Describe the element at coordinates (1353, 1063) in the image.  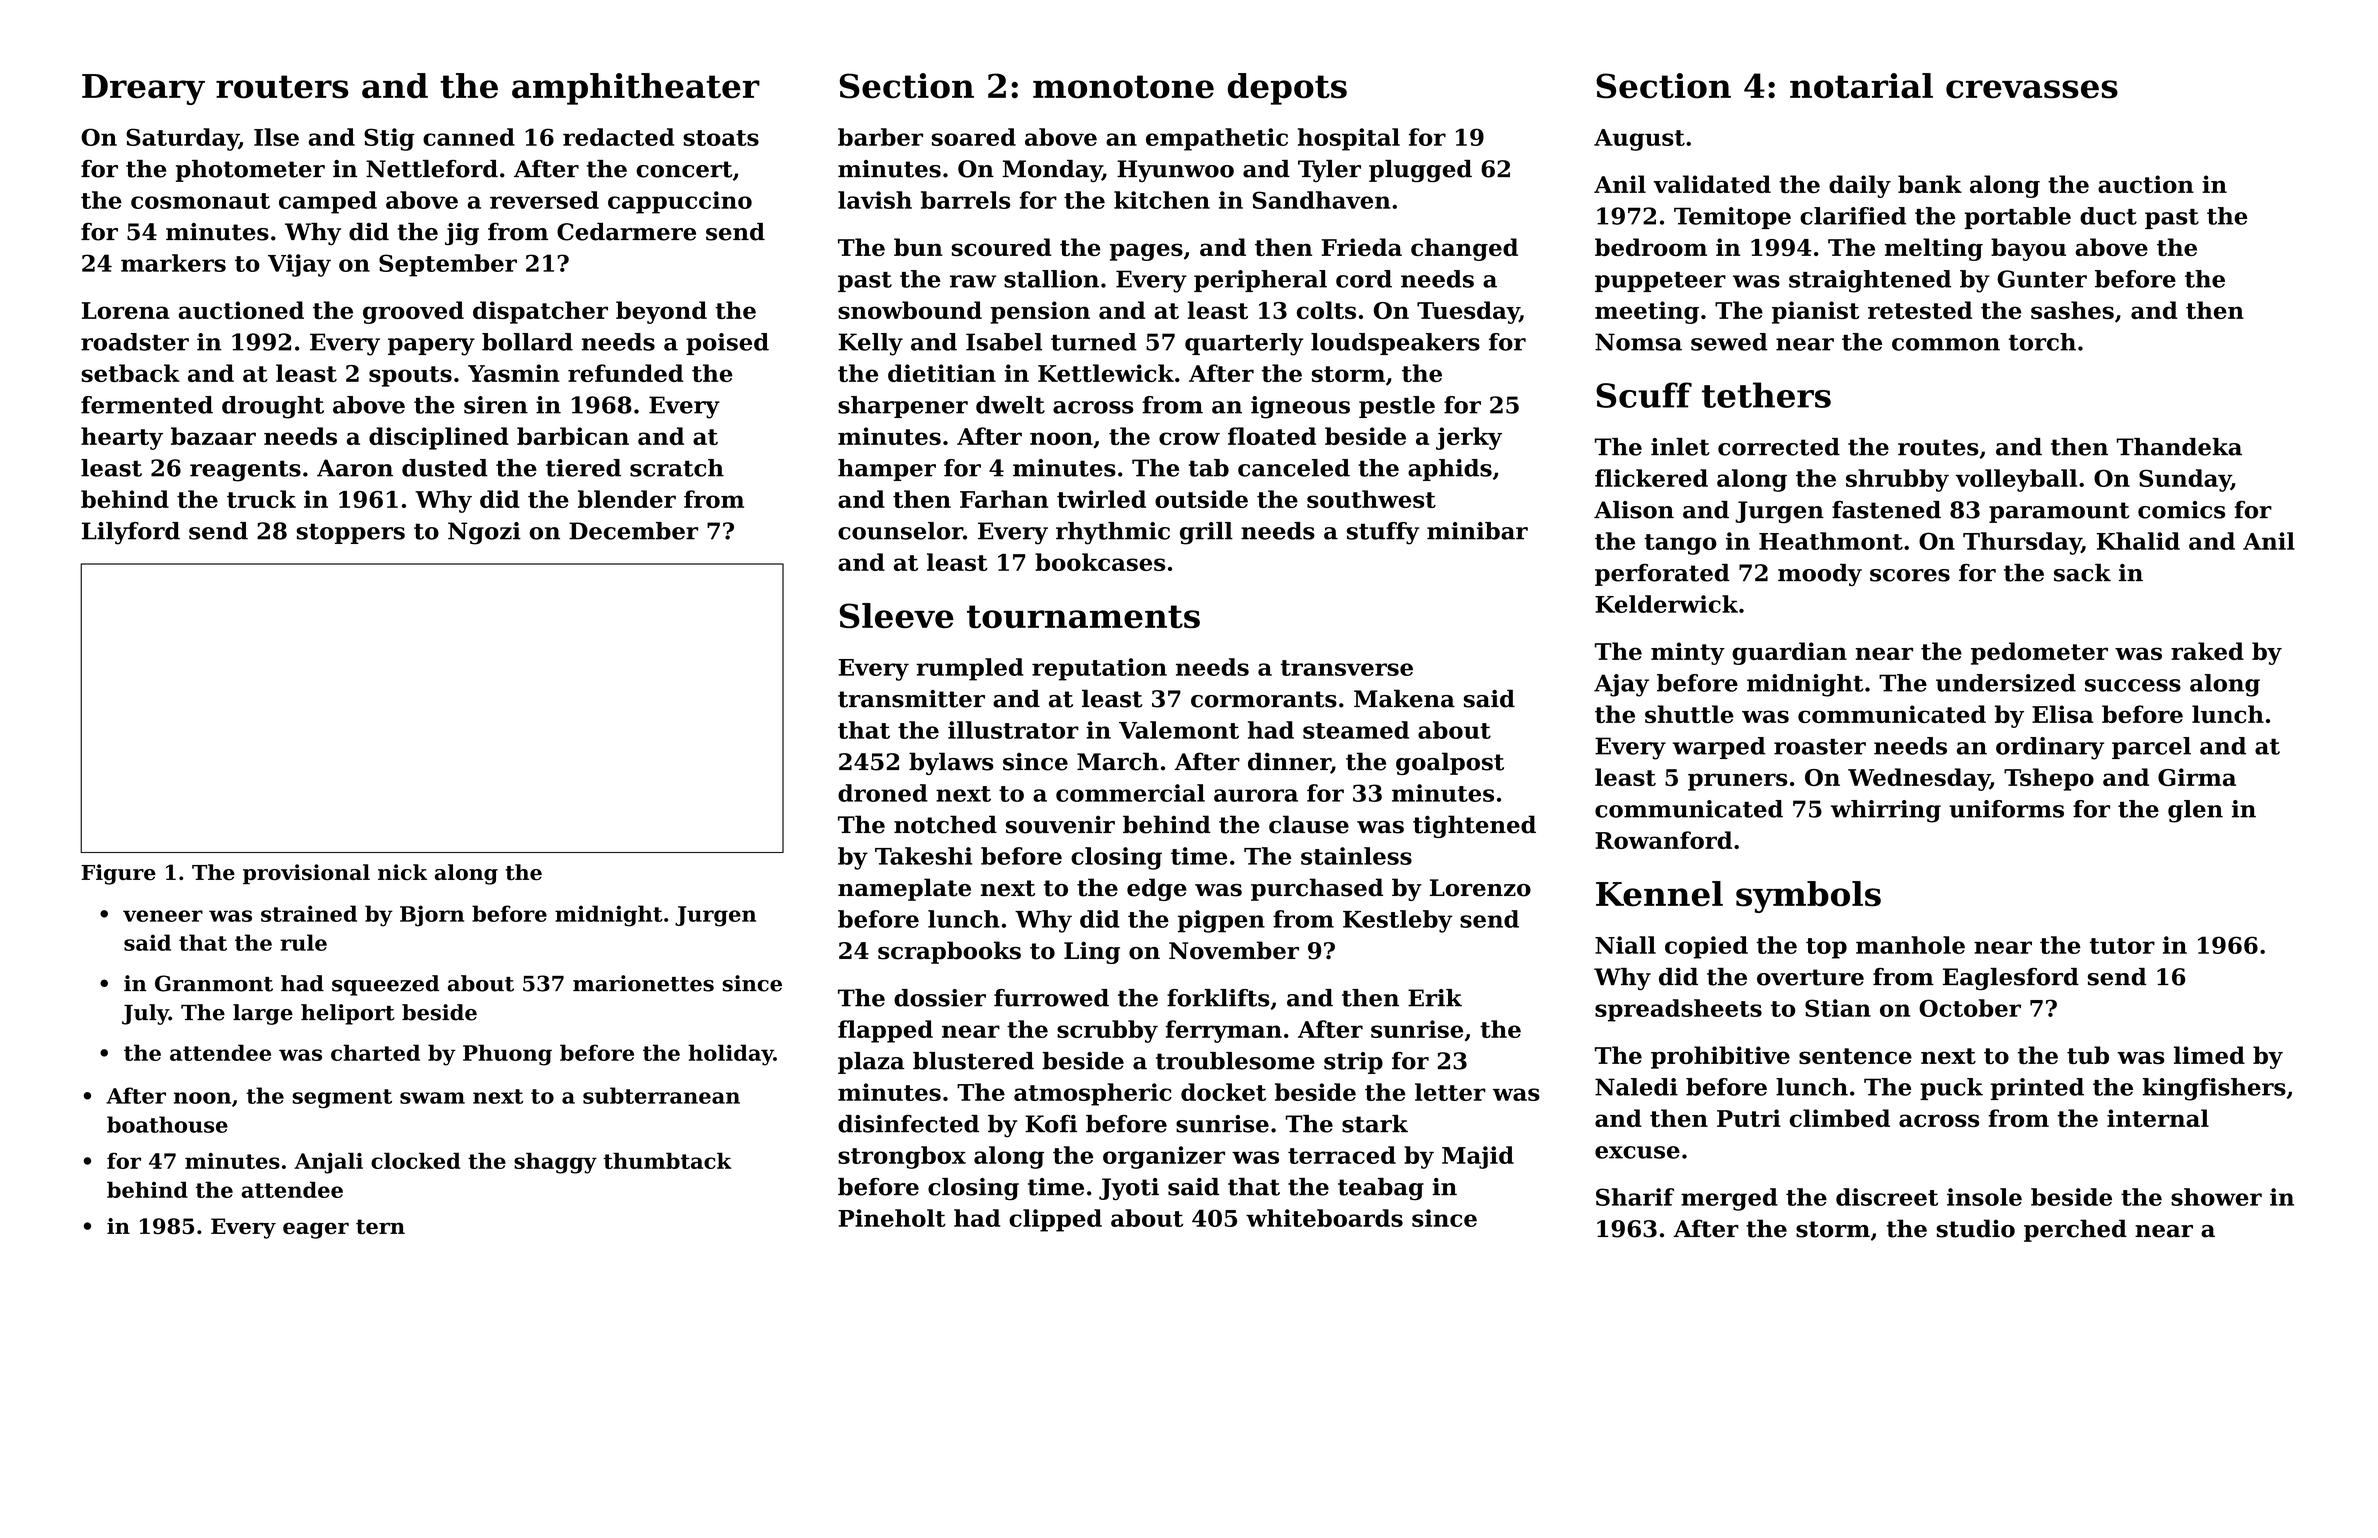
I see `strip` at that location.
